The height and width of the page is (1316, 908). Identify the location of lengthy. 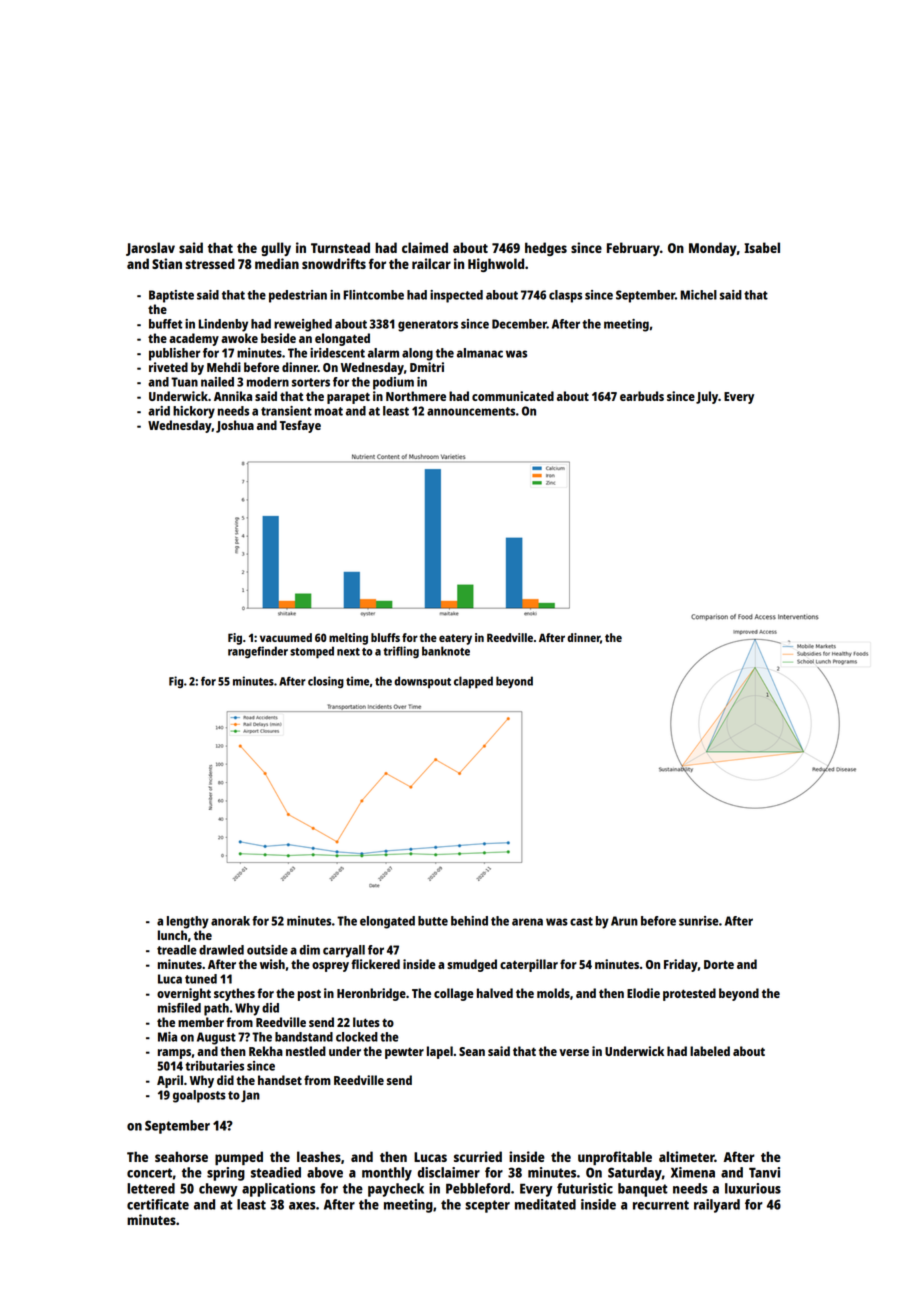
(188, 922).
